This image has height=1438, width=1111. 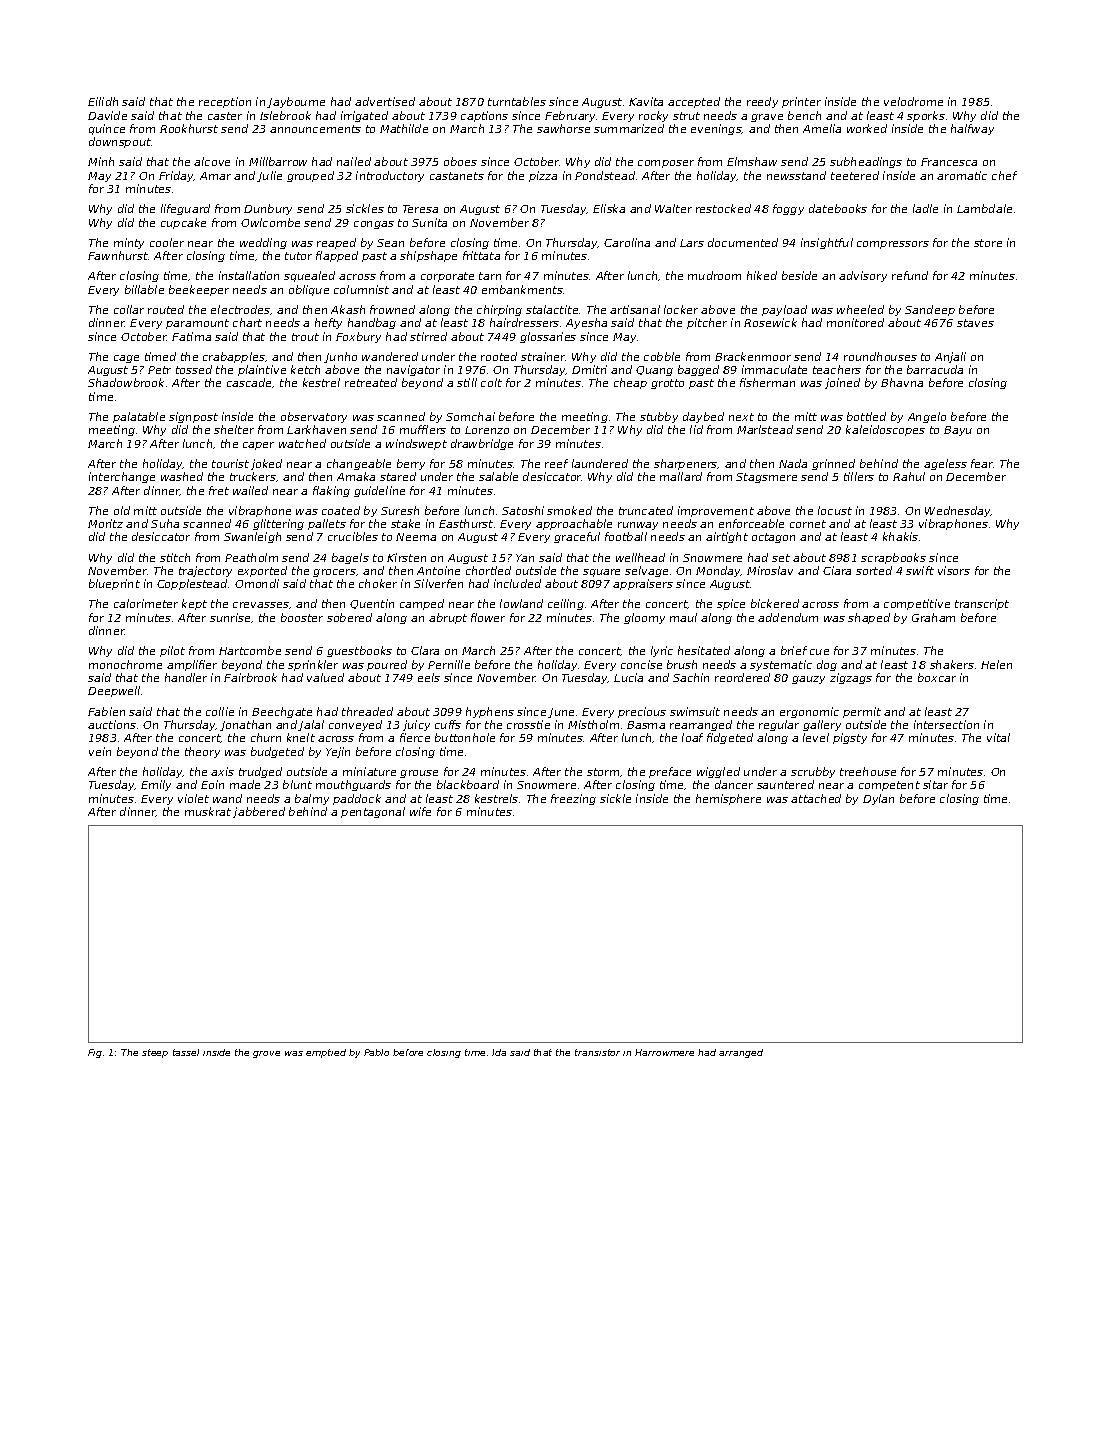 I want to click on shakers, so click(x=952, y=664).
